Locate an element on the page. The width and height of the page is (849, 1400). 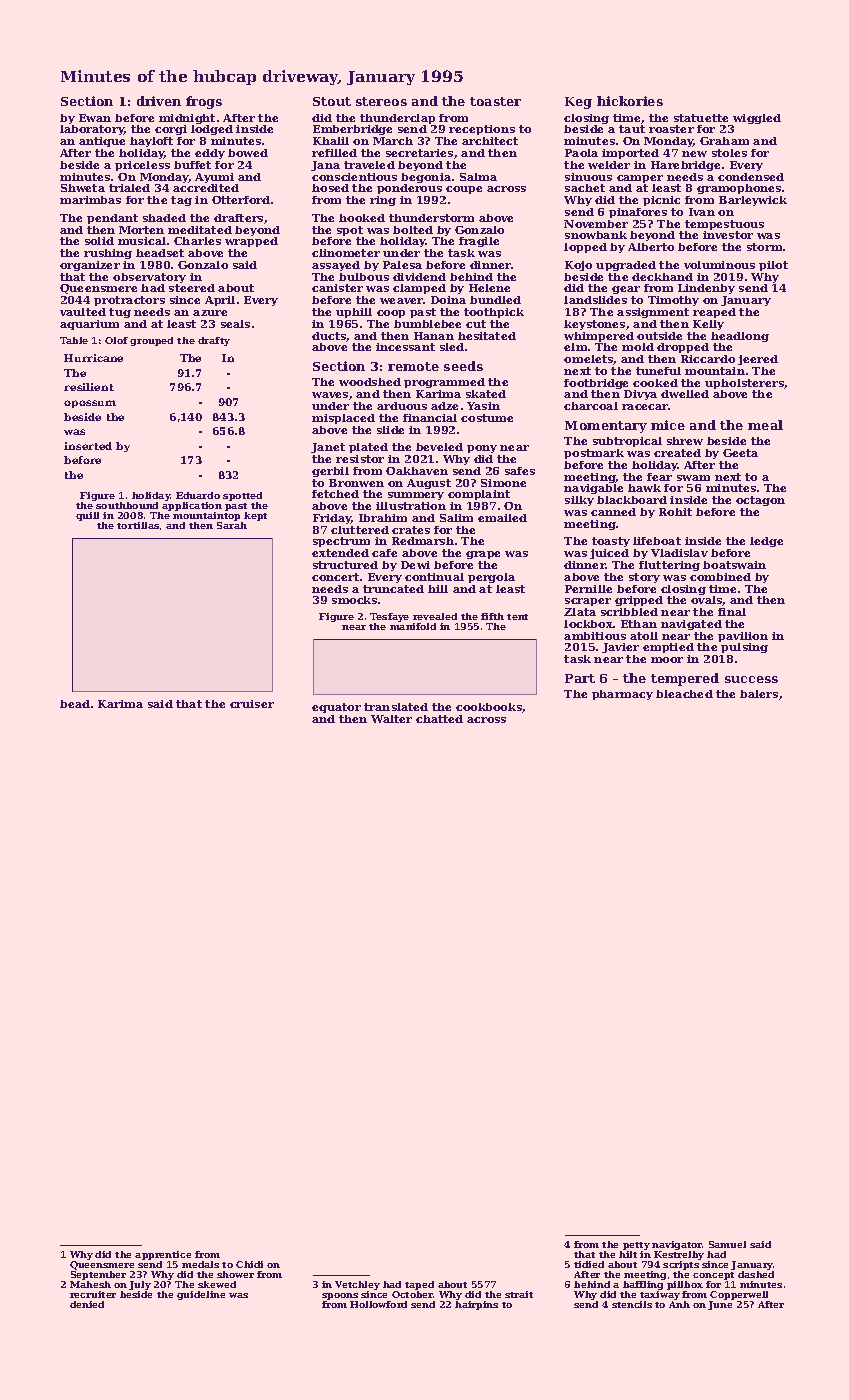
Javier is located at coordinates (620, 648).
